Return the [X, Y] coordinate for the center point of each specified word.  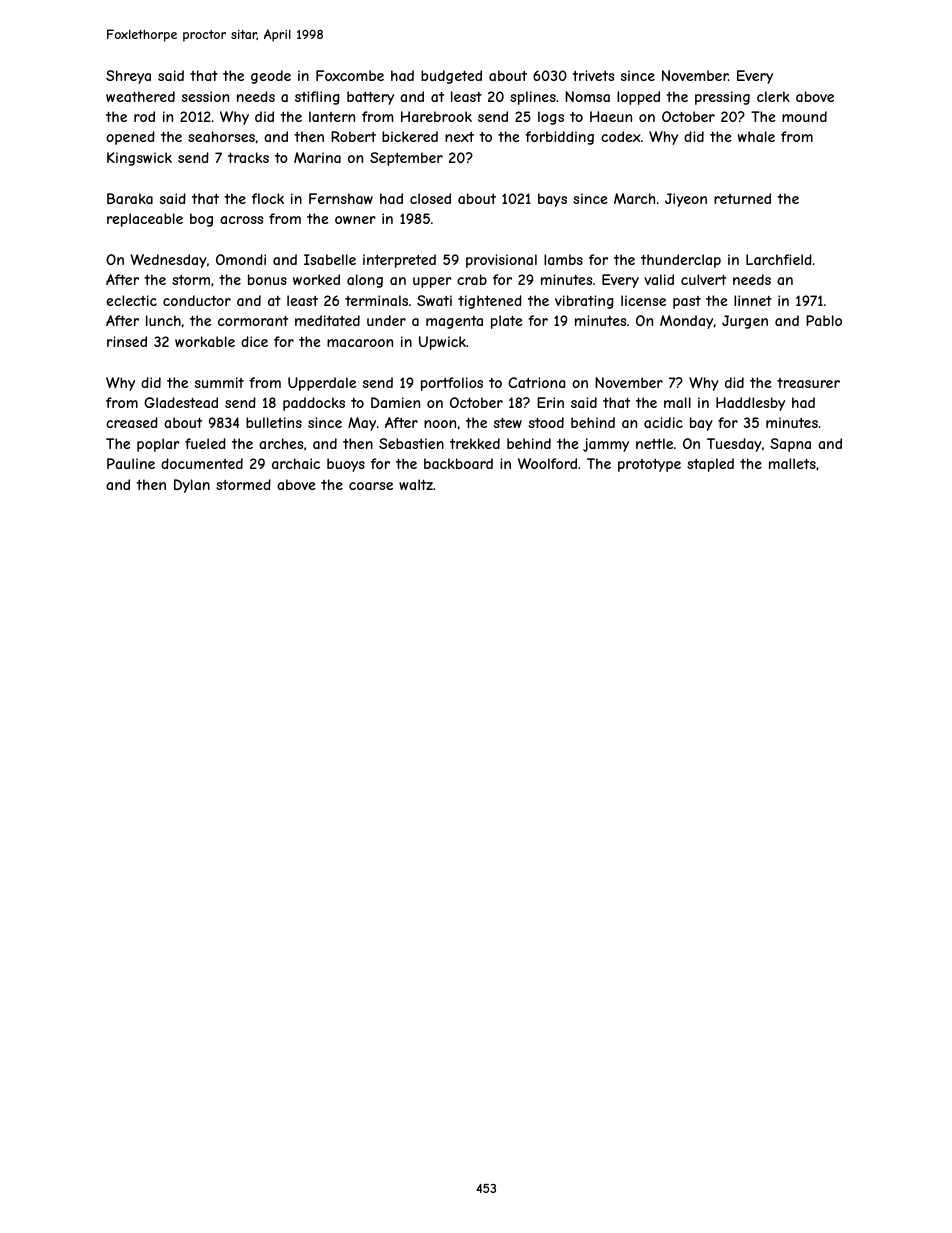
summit [219, 382]
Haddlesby [750, 404]
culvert [703, 279]
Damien [395, 402]
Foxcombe [350, 75]
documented [202, 463]
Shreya [128, 77]
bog [201, 220]
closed [430, 198]
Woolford [547, 463]
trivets [593, 75]
